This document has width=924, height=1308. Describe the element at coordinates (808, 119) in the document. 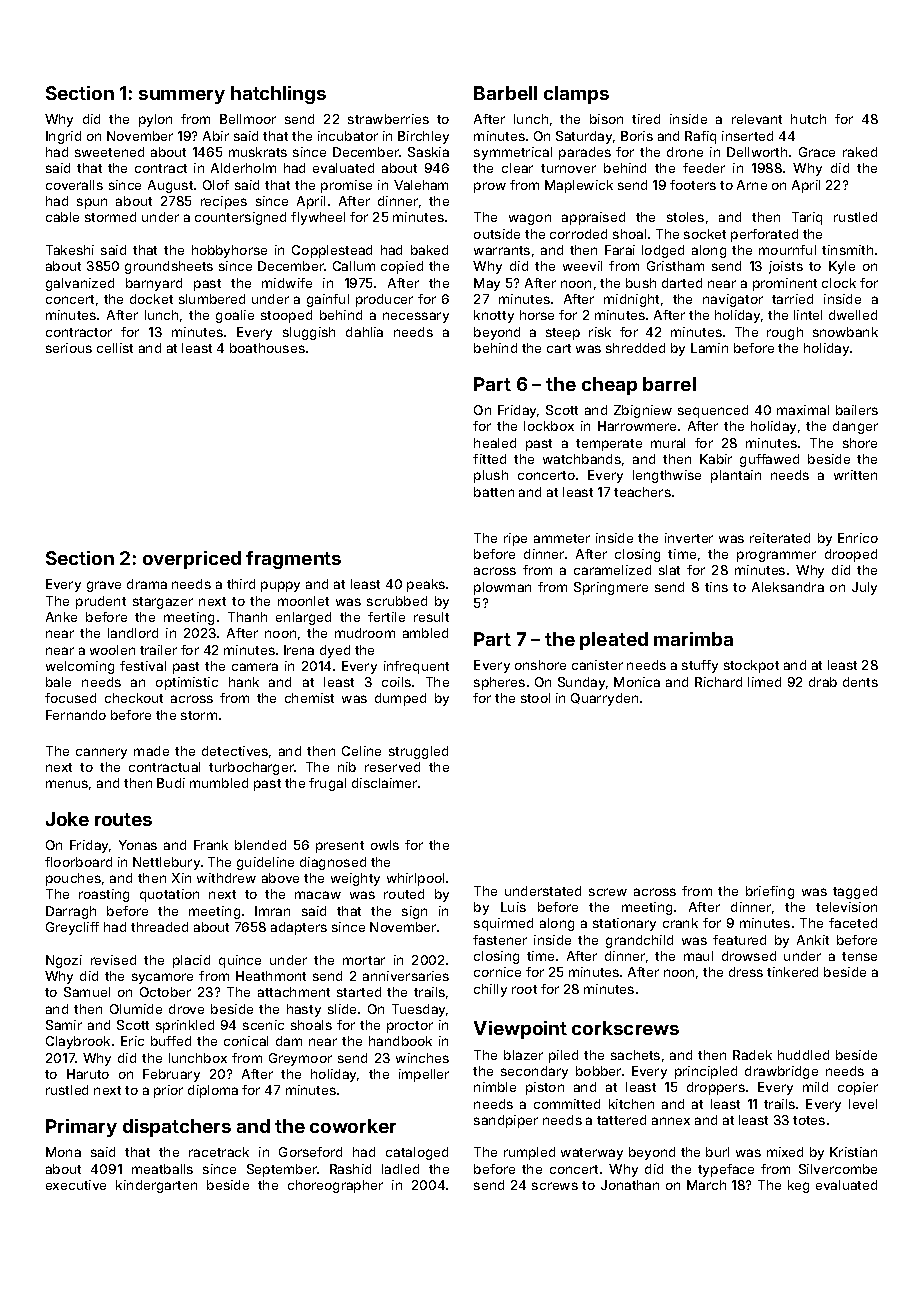

I see `hutch` at that location.
